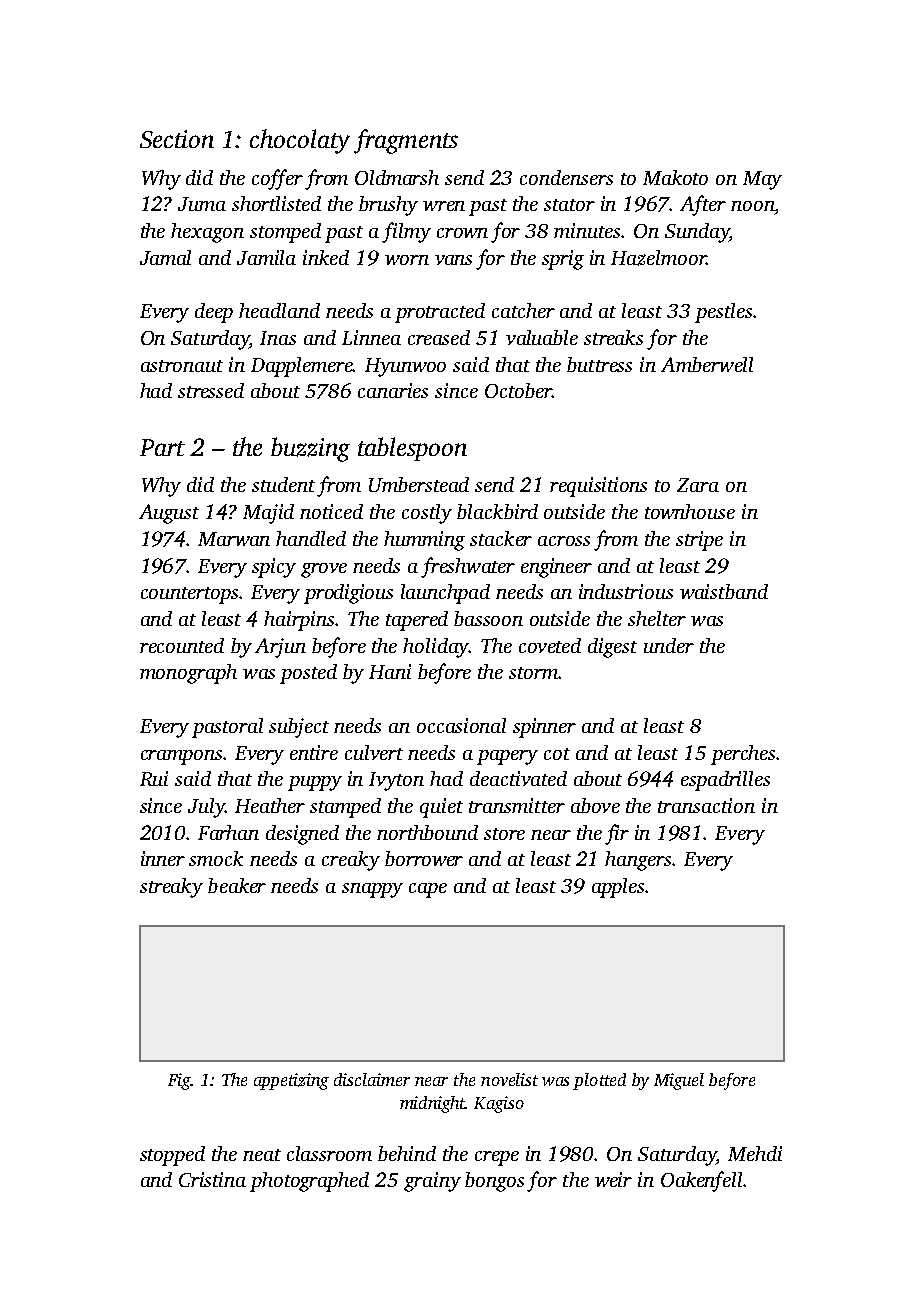 The width and height of the screenshot is (924, 1314). What do you see at coordinates (444, 206) in the screenshot?
I see `wren` at bounding box center [444, 206].
